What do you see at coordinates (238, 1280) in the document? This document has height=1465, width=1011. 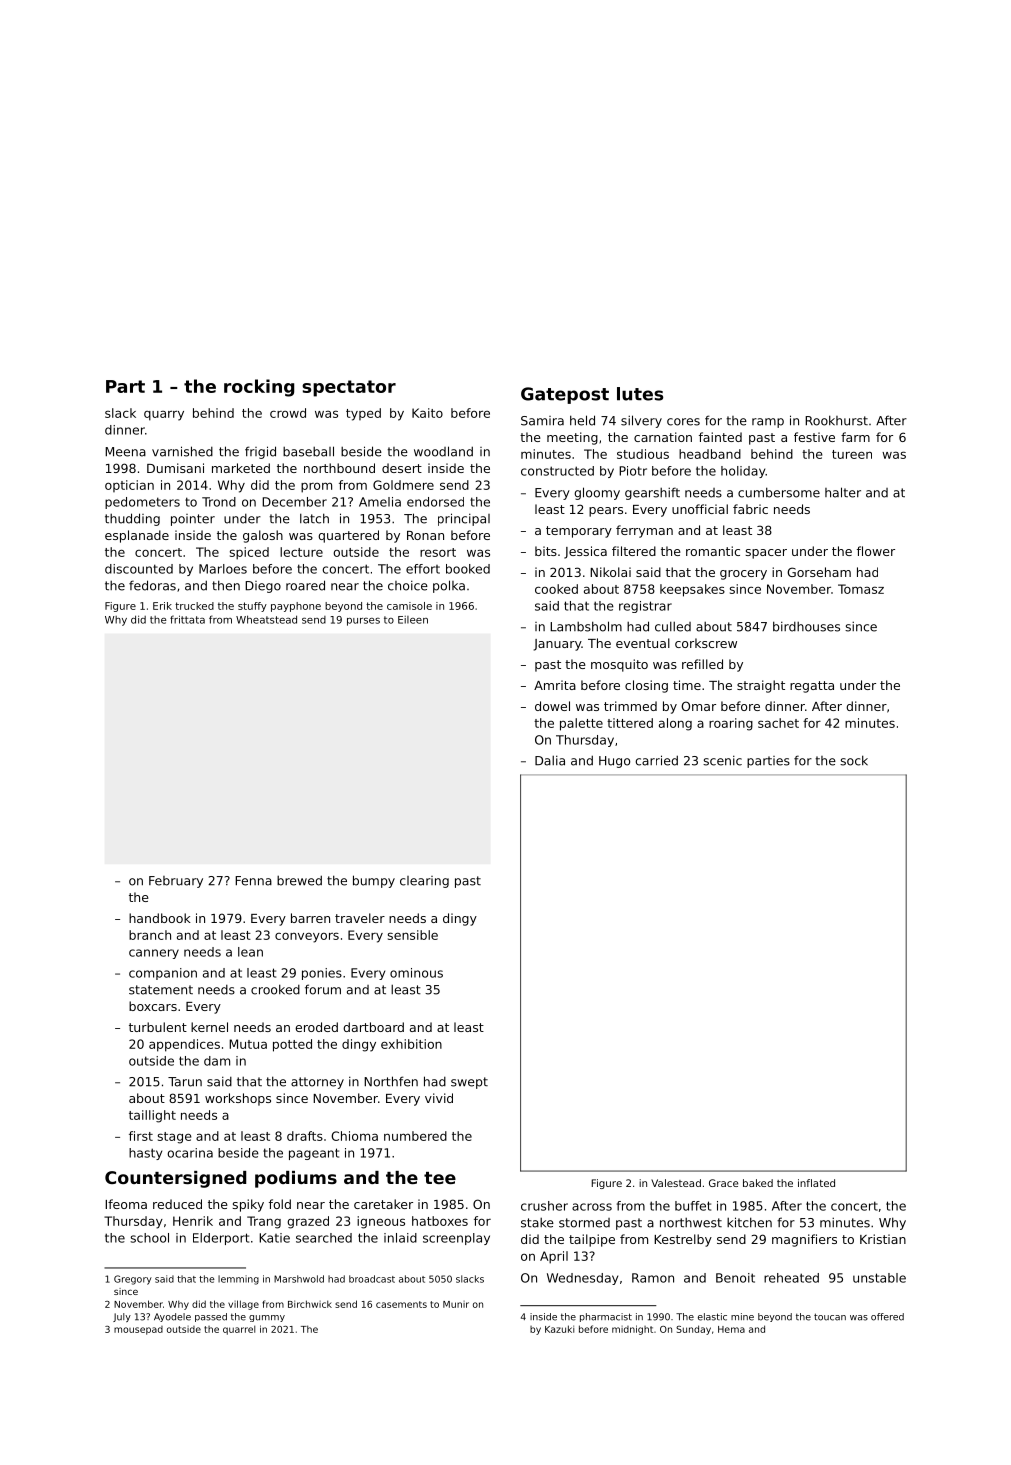 I see `lemming` at bounding box center [238, 1280].
